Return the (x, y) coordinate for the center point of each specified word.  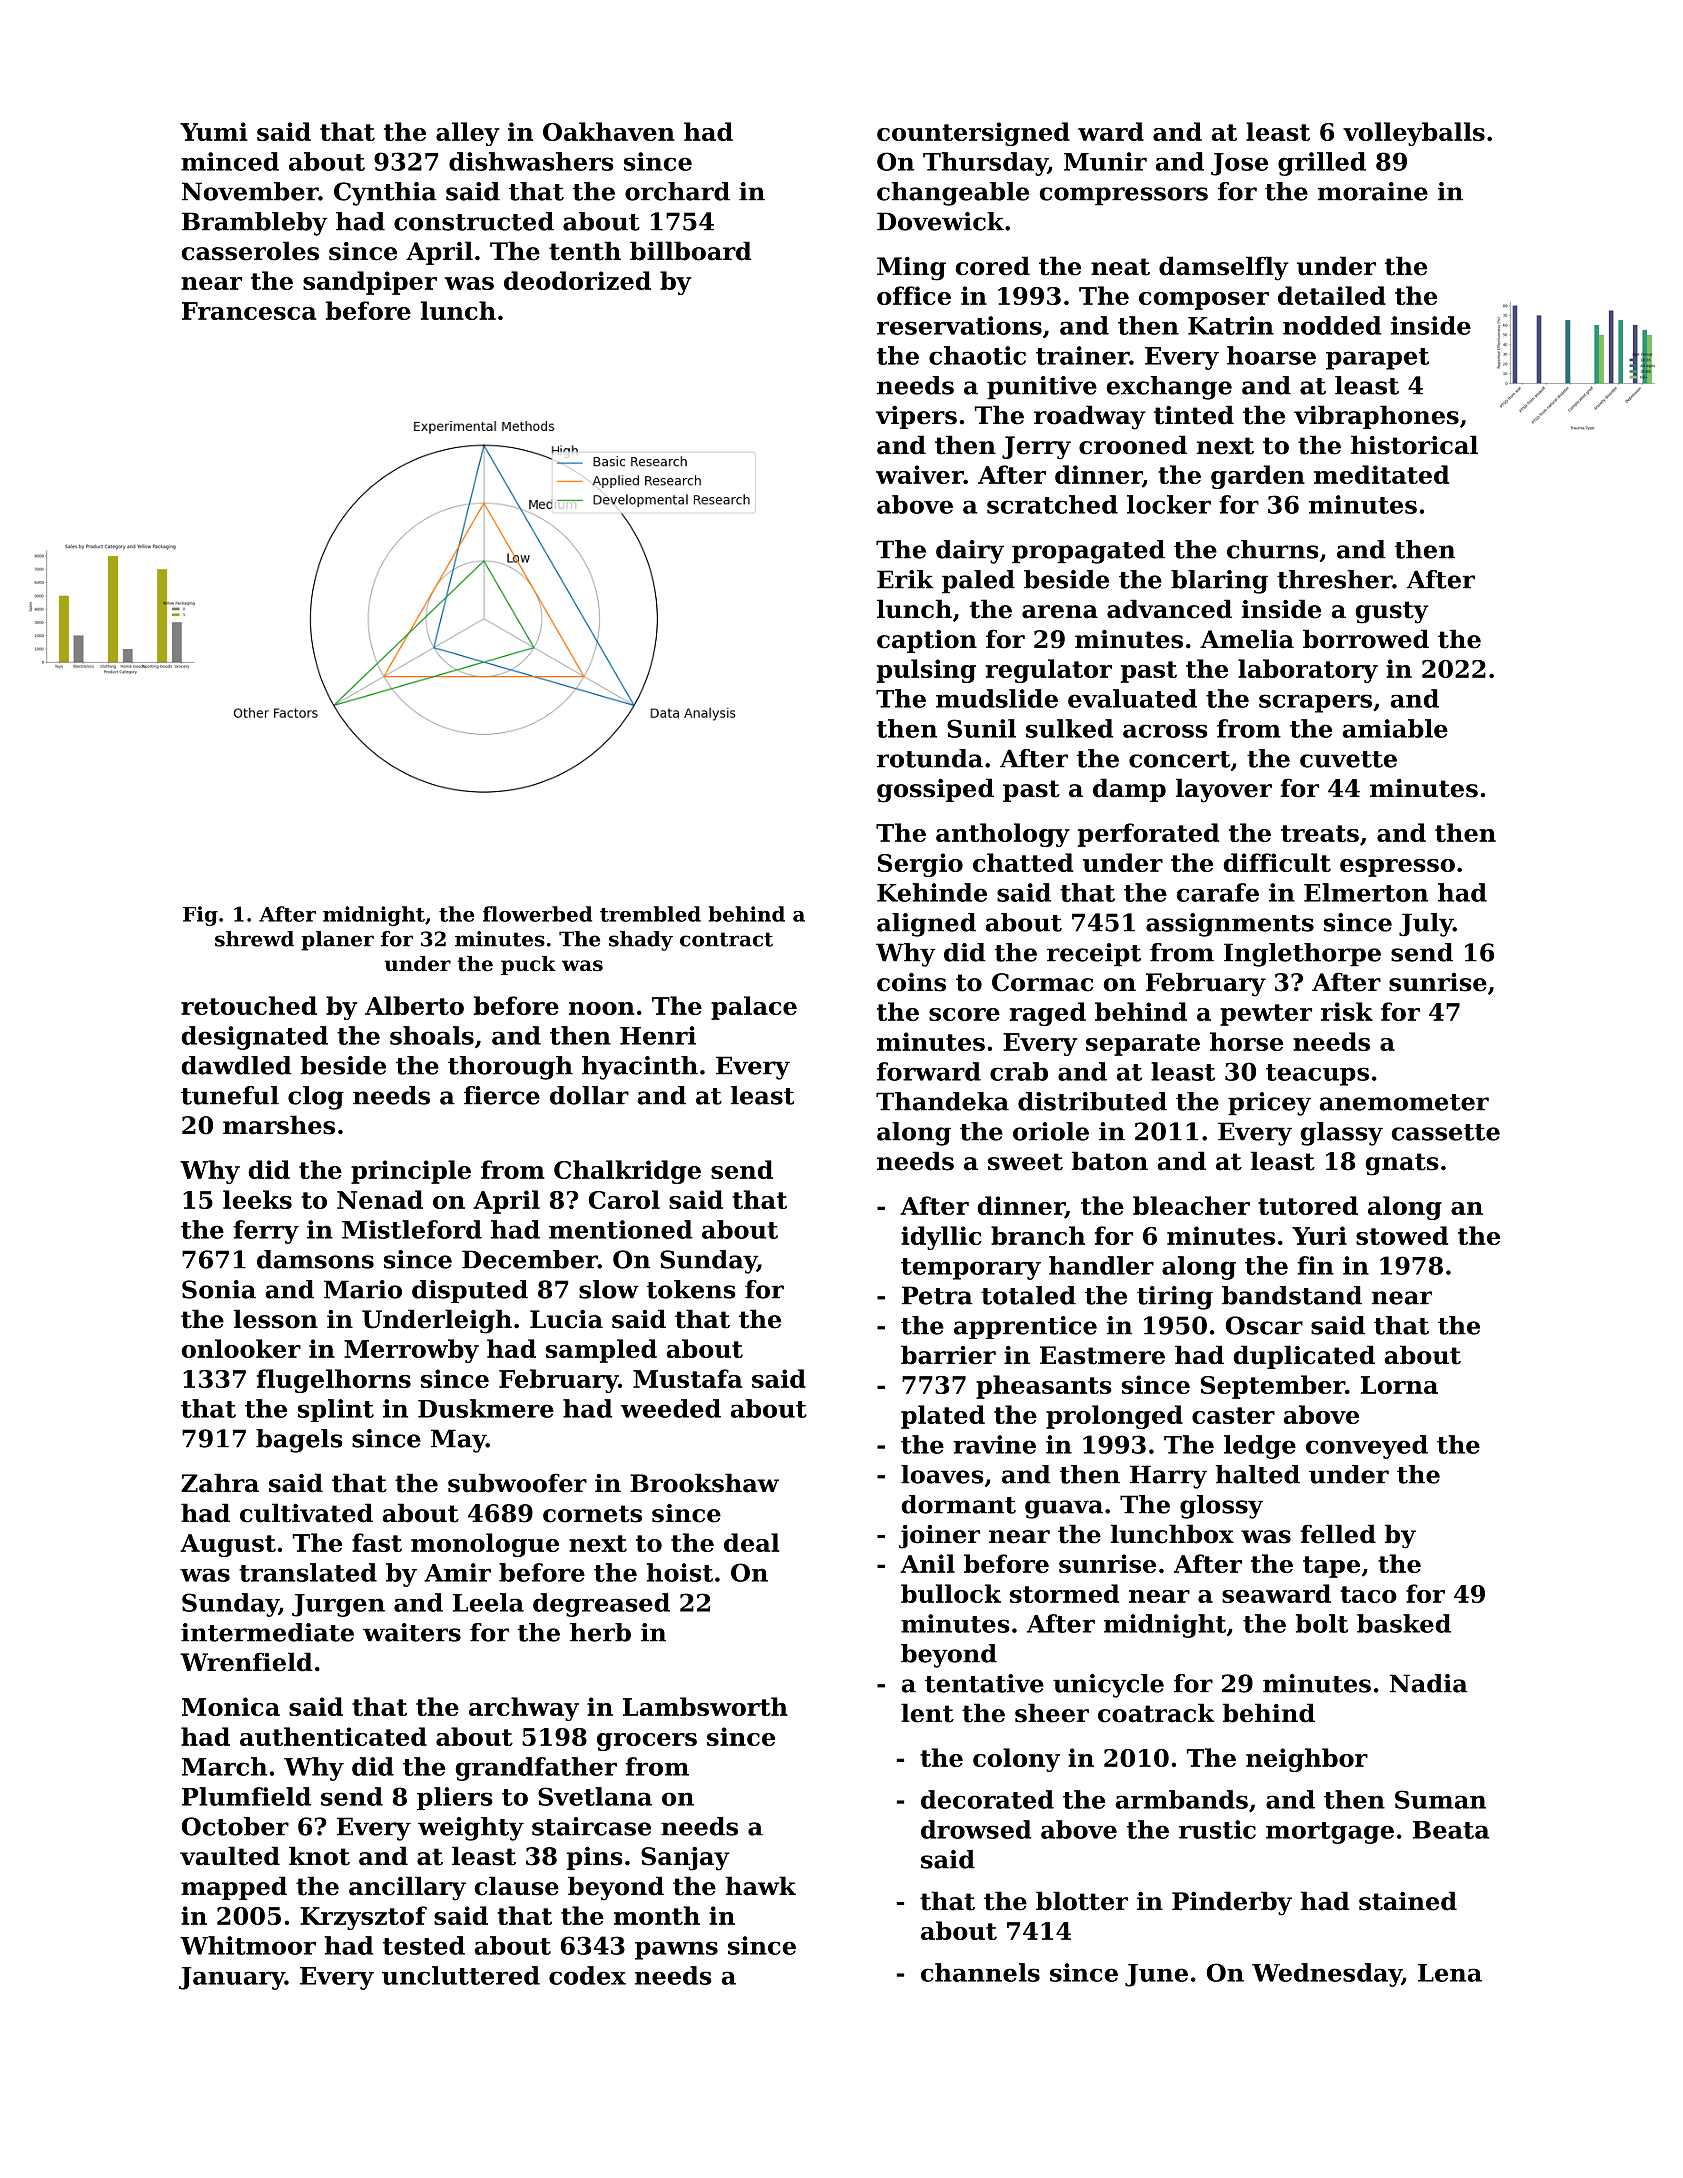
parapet (1377, 359)
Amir (457, 1572)
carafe (1218, 892)
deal (751, 1542)
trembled (650, 914)
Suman (1440, 1799)
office (914, 295)
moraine (1373, 191)
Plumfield (246, 1796)
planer (337, 941)
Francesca (249, 311)
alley (467, 134)
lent (927, 1713)
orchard (677, 191)
